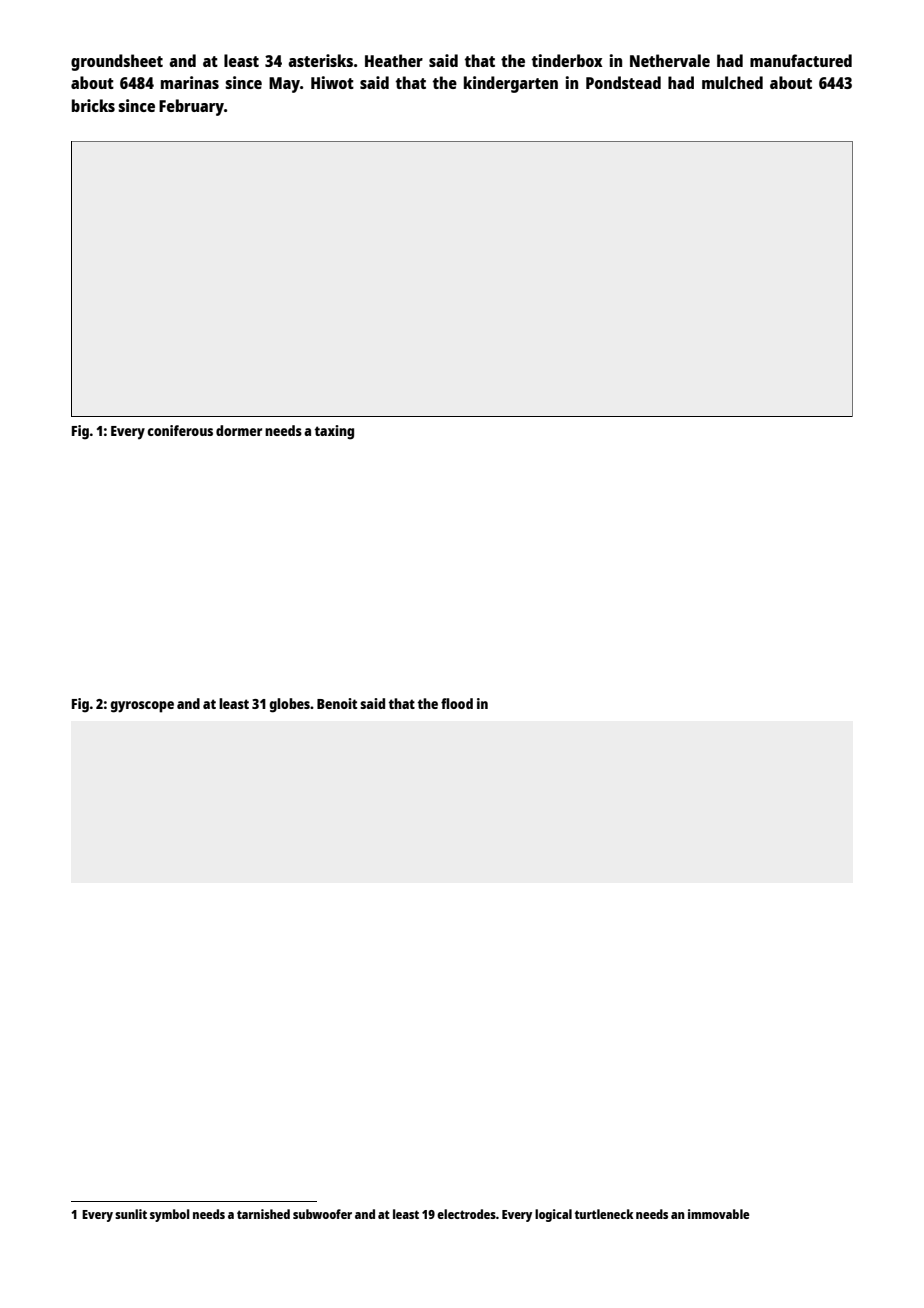  What do you see at coordinates (239, 430) in the image?
I see `dormer` at bounding box center [239, 430].
